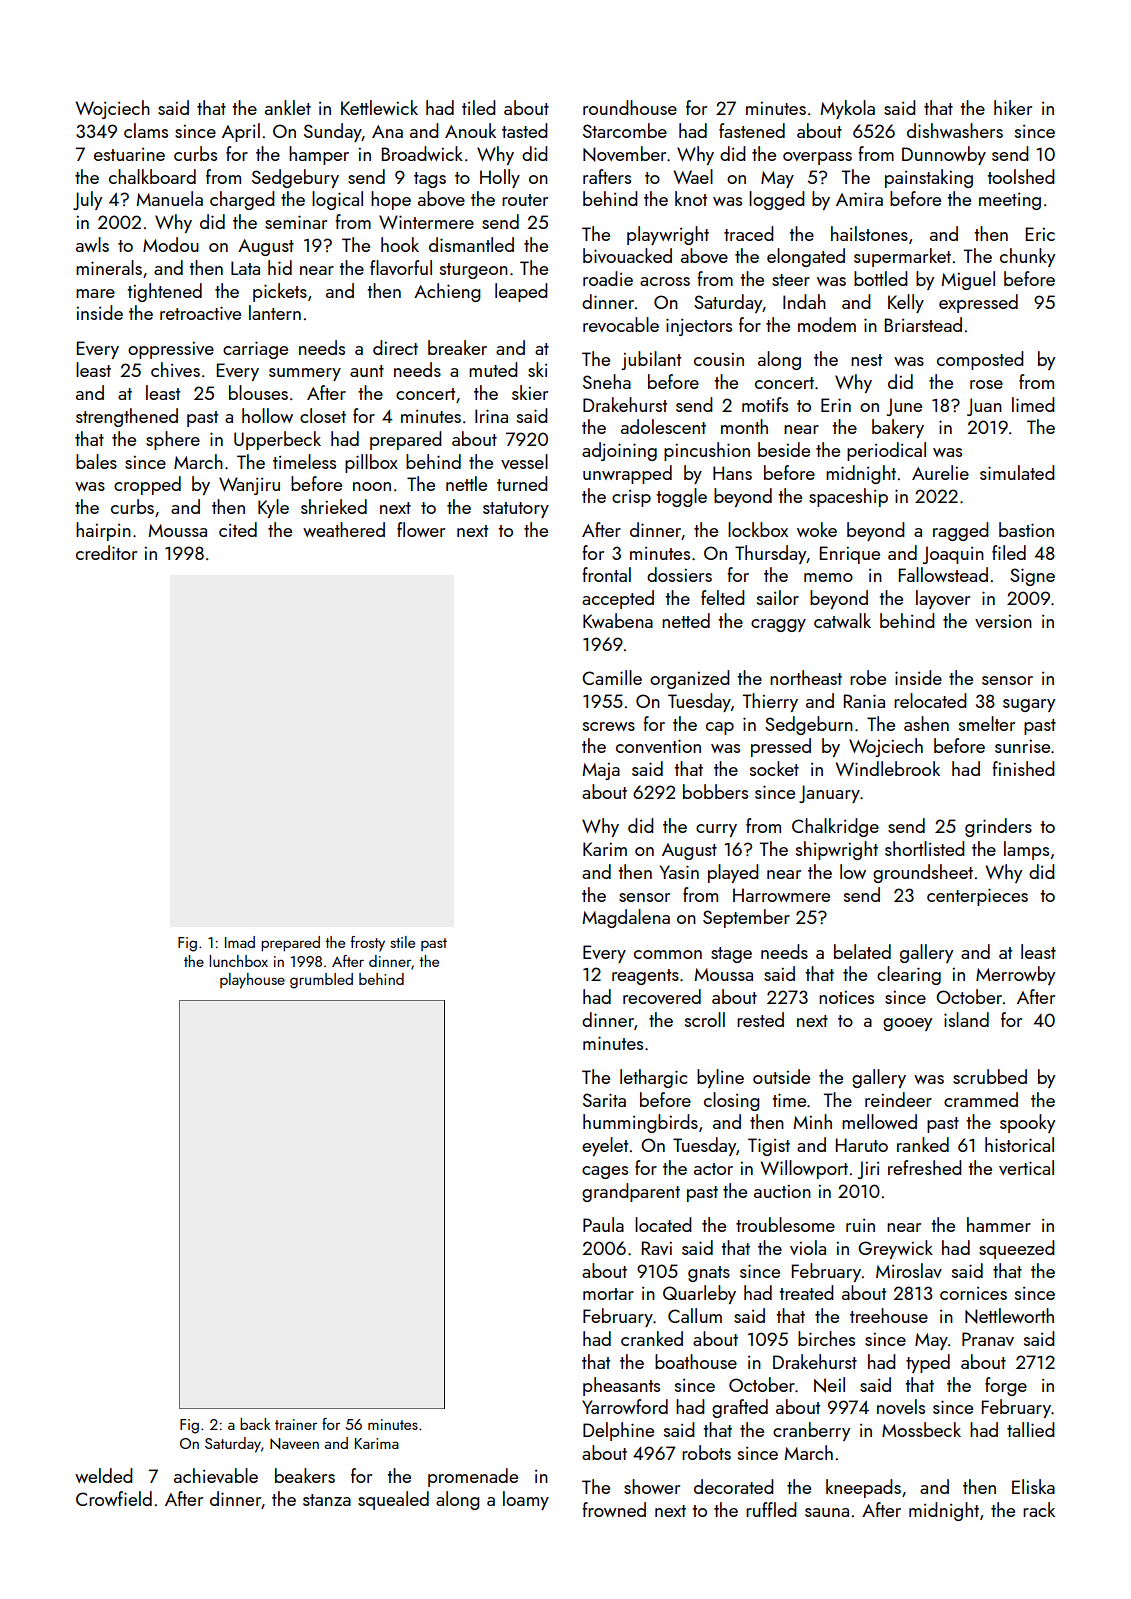 This screenshot has width=1131, height=1599. I want to click on router, so click(525, 200).
